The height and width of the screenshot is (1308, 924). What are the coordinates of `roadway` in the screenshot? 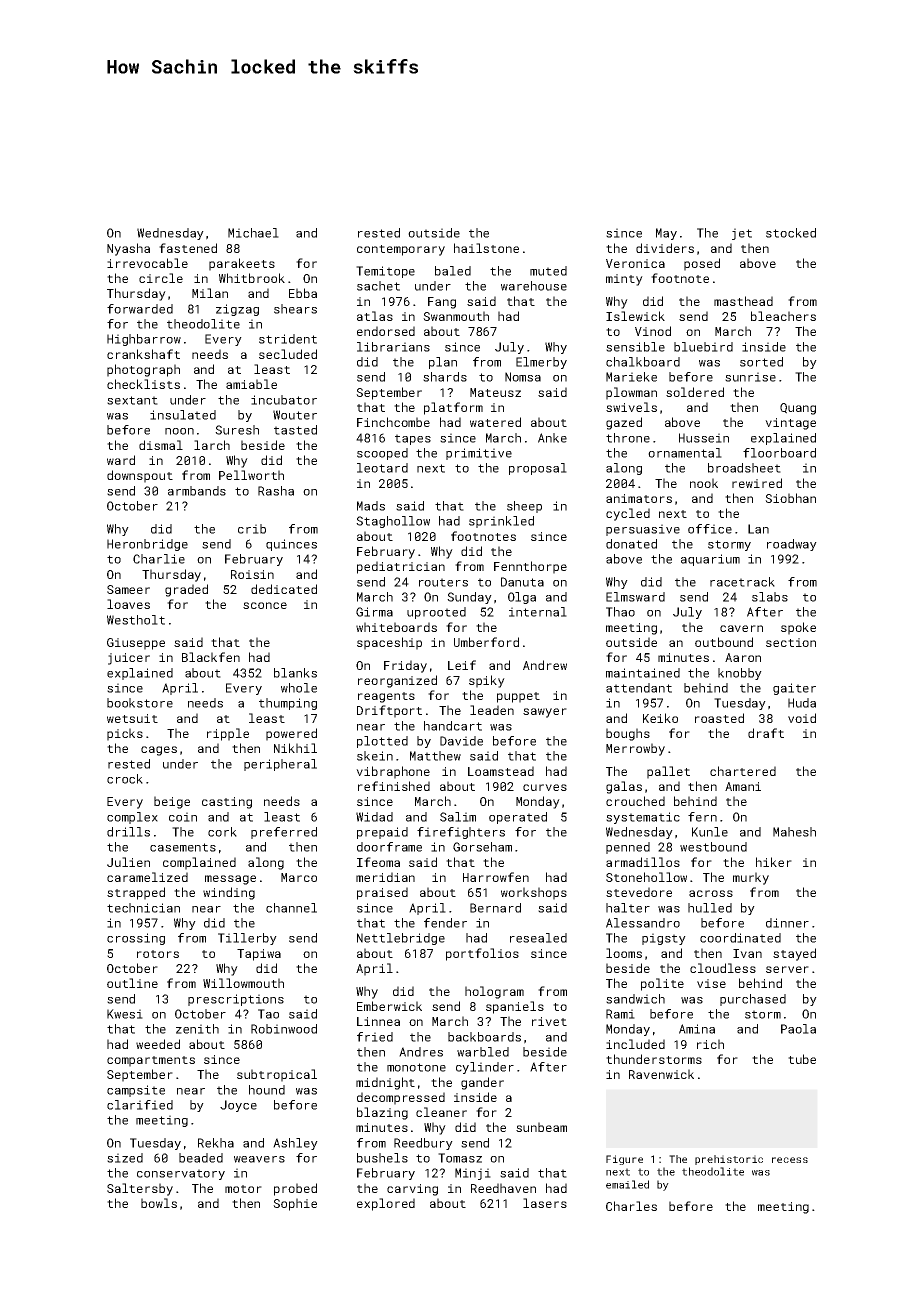 It's located at (792, 545).
